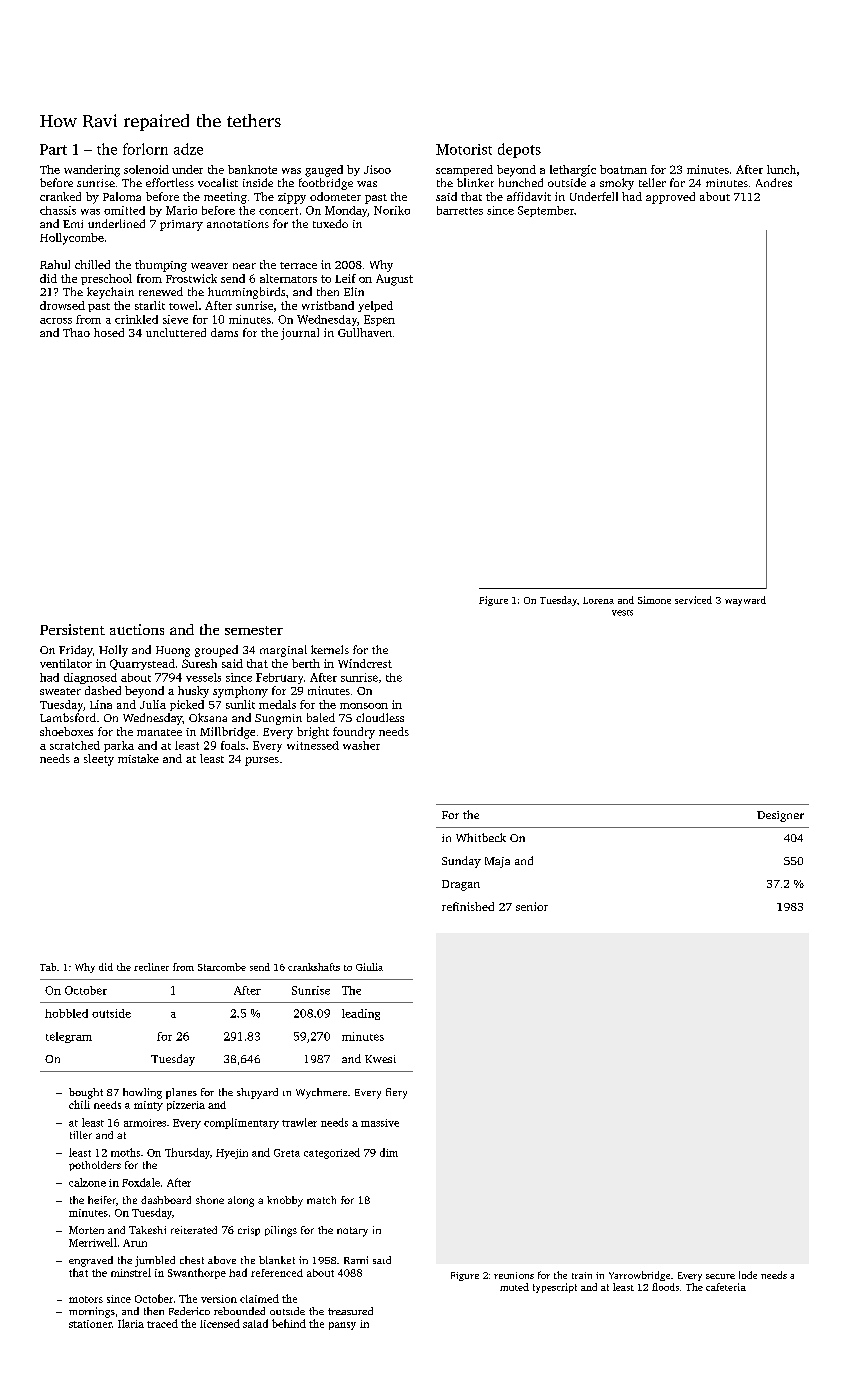 The image size is (849, 1400). What do you see at coordinates (652, 182) in the screenshot?
I see `teller` at bounding box center [652, 182].
